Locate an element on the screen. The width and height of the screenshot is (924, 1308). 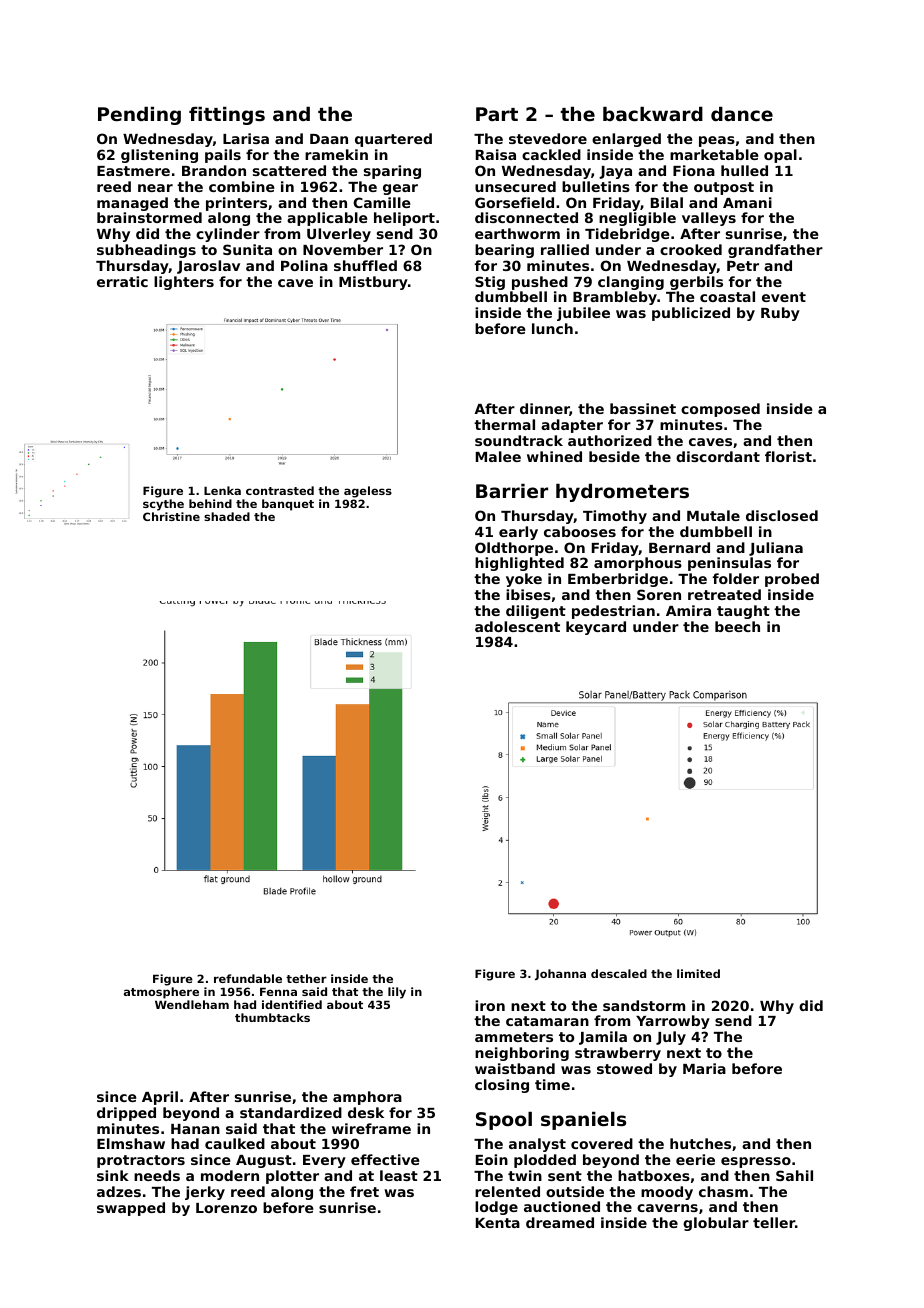
Maria is located at coordinates (704, 1068).
